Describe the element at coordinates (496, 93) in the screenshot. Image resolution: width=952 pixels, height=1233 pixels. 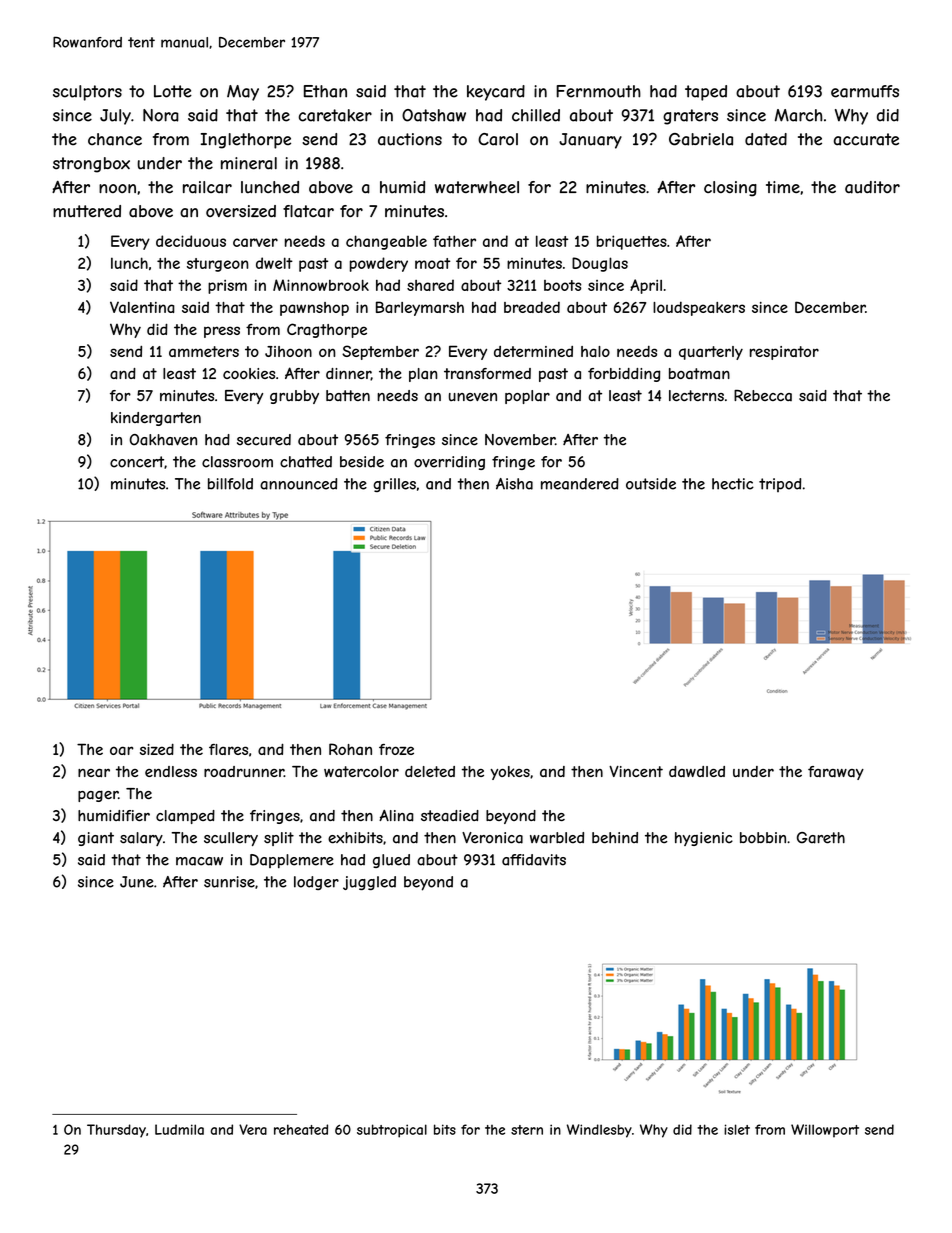
I see `keycard` at that location.
